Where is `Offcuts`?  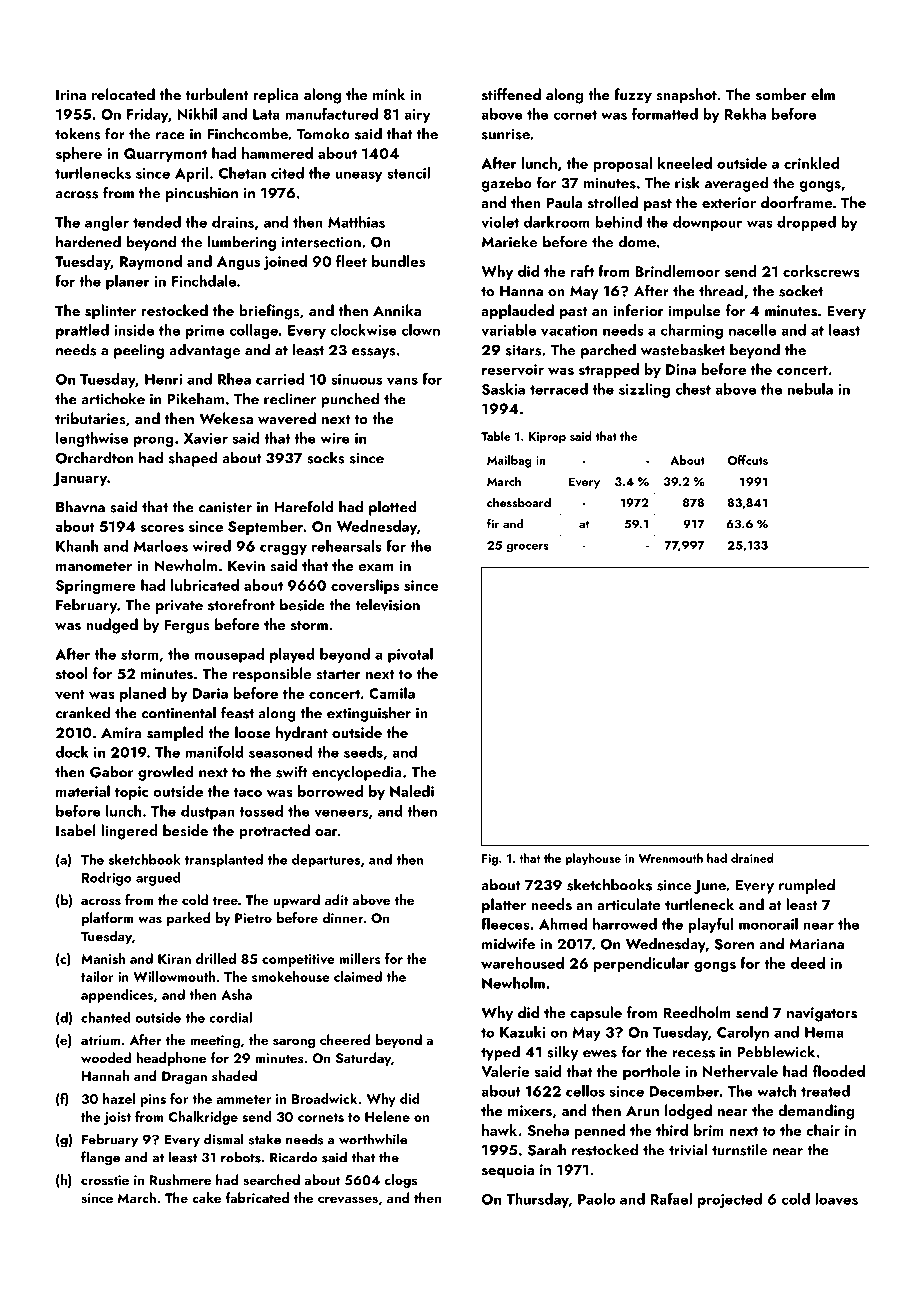
Offcuts is located at coordinates (748, 460).
